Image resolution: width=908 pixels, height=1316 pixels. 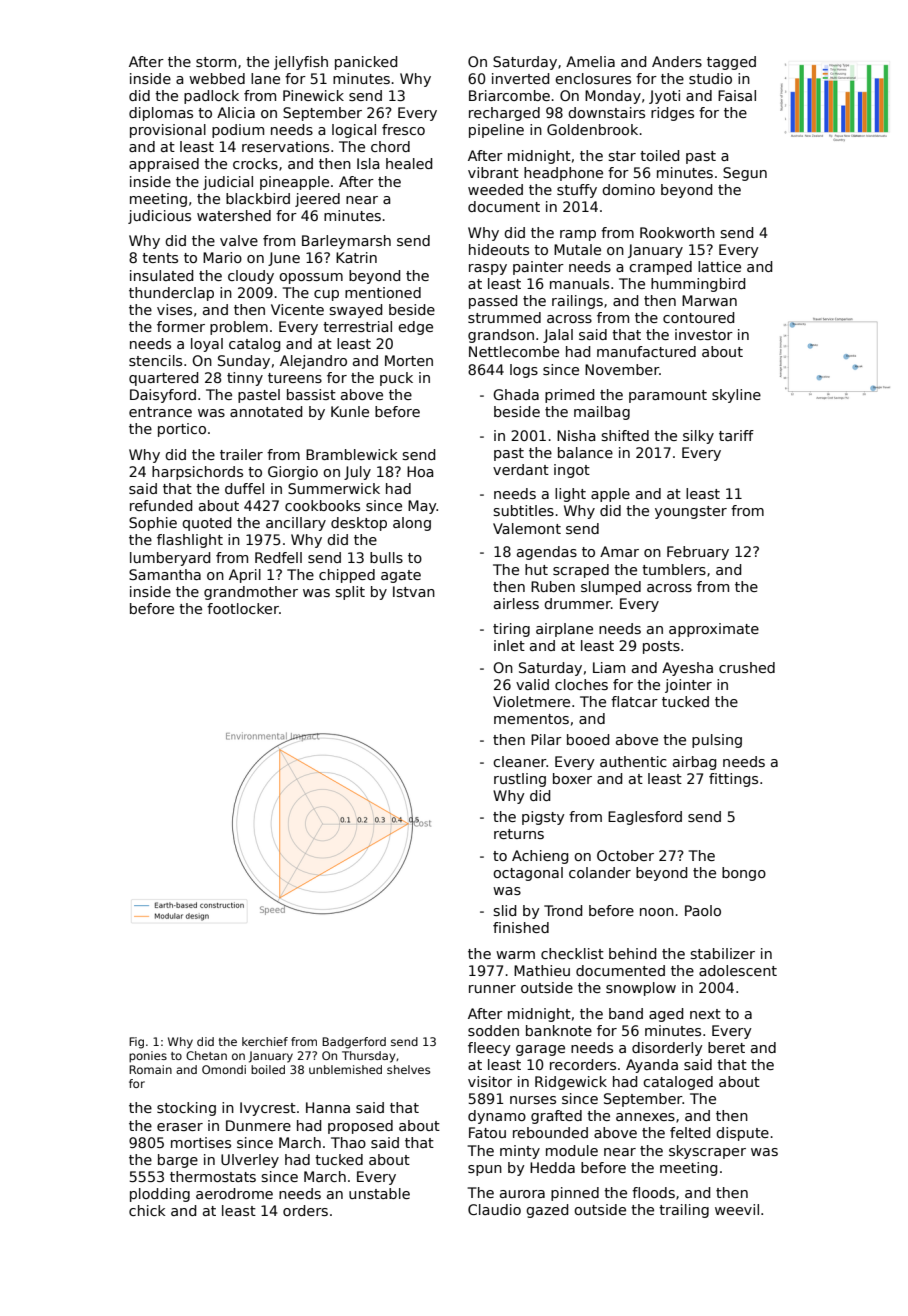 What do you see at coordinates (528, 874) in the screenshot?
I see `octagonal` at bounding box center [528, 874].
